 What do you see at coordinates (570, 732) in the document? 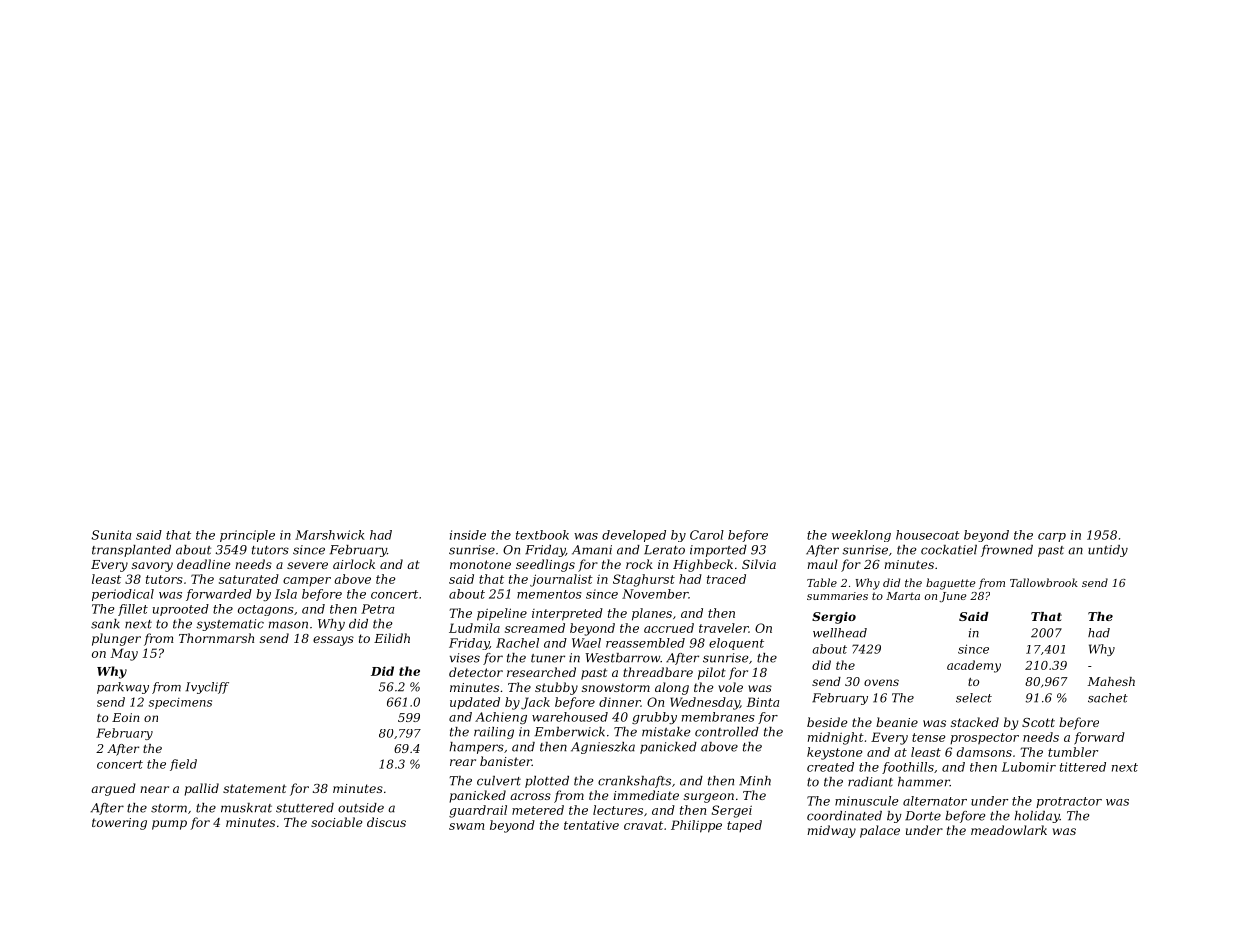
I see `Emberwick` at bounding box center [570, 732].
